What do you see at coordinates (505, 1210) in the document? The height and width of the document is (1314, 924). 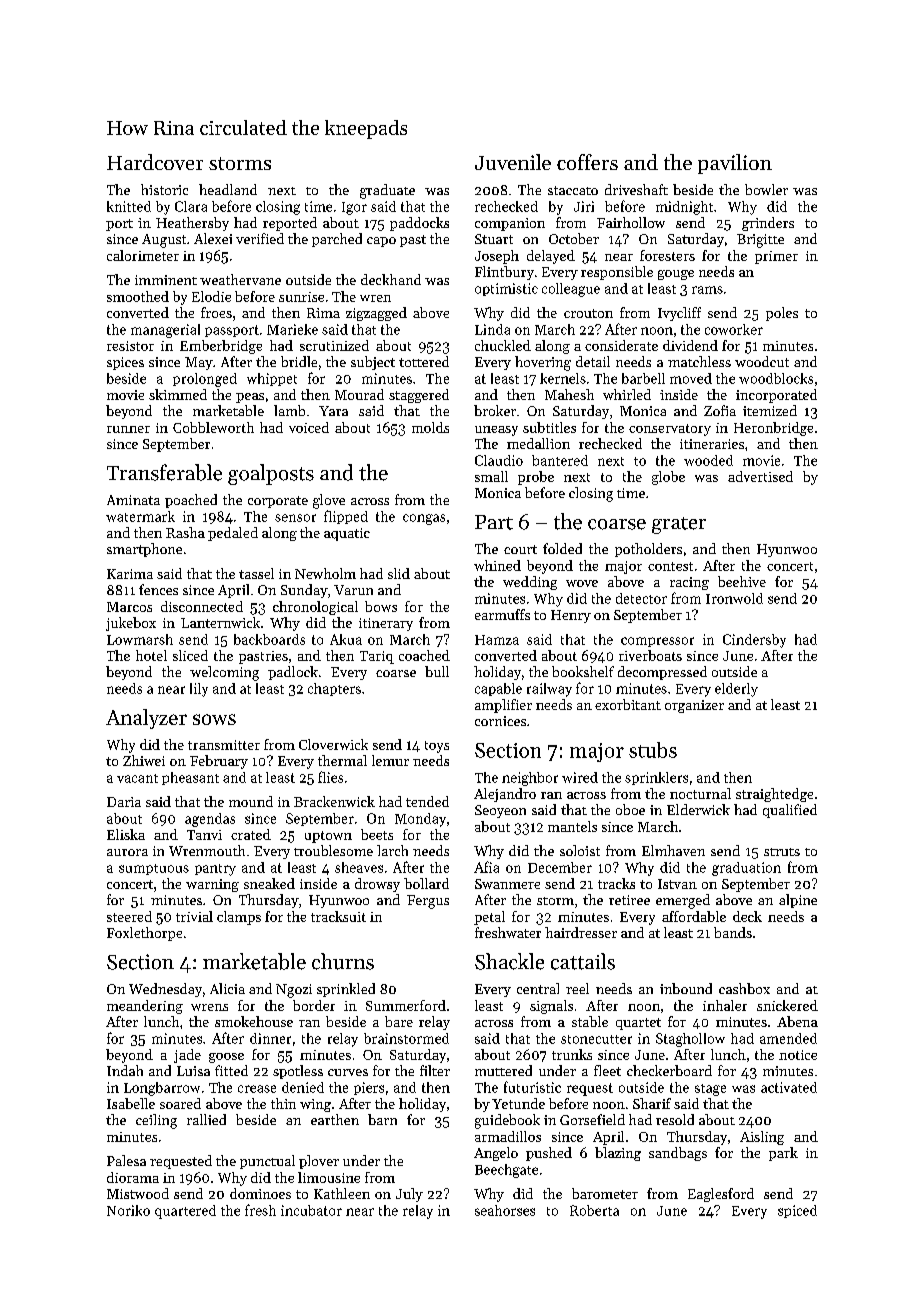 I see `seahorses` at bounding box center [505, 1210].
